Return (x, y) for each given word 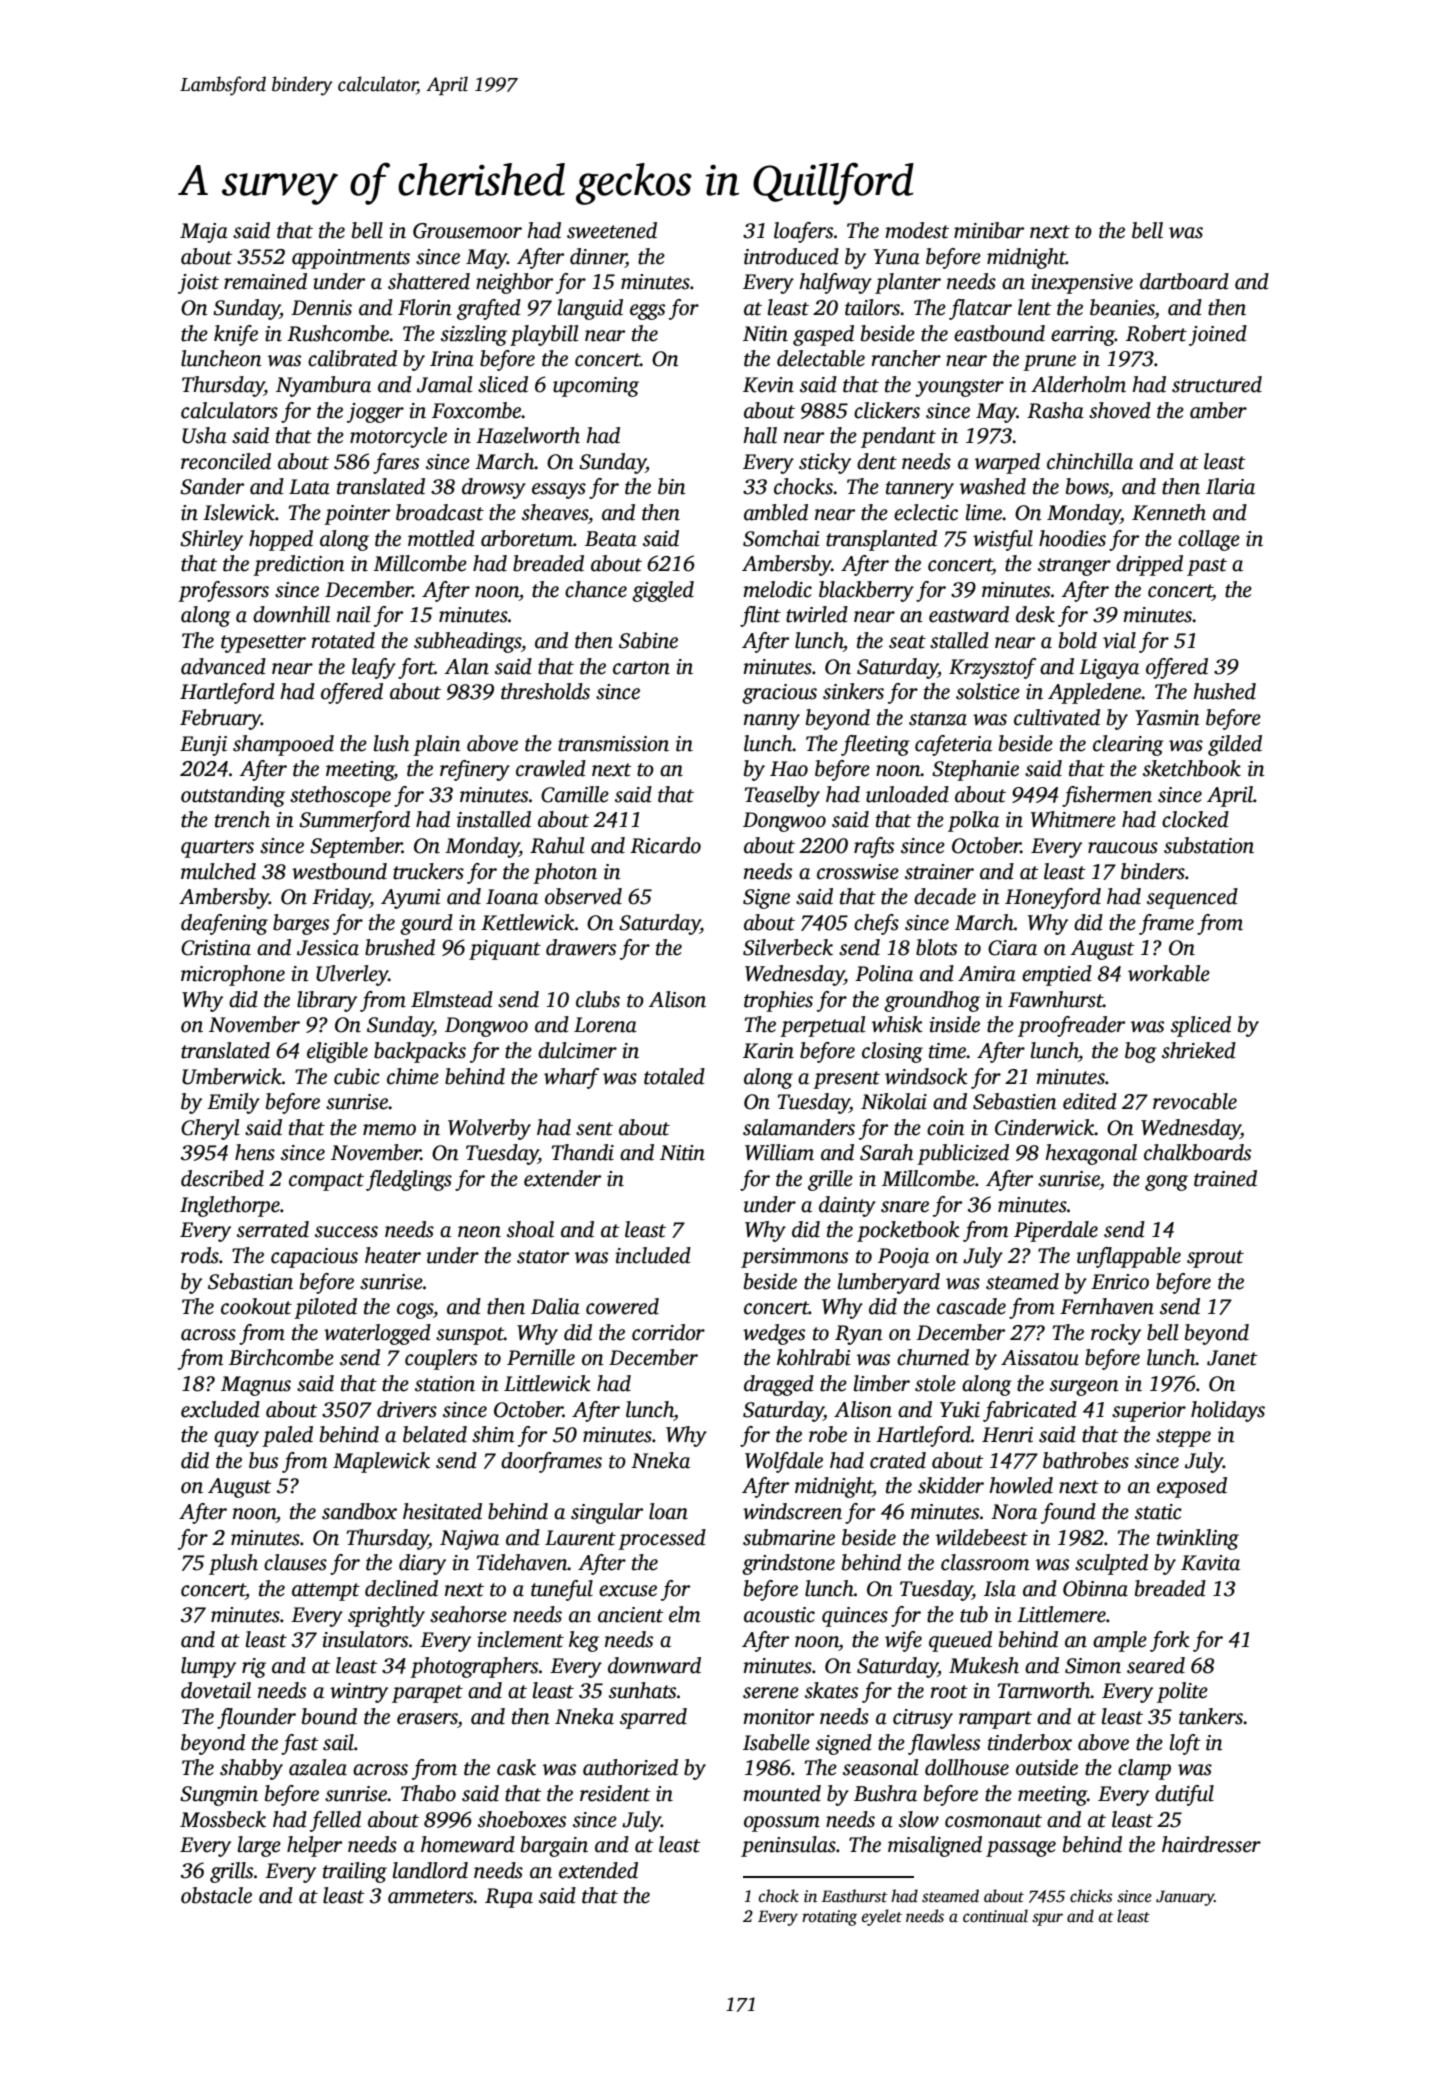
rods (200, 1255)
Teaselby (782, 796)
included (653, 1255)
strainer (939, 872)
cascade (971, 1306)
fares (396, 463)
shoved (1120, 410)
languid (590, 309)
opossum (782, 1824)
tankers (1211, 1716)
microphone (233, 975)
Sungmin (219, 1796)
